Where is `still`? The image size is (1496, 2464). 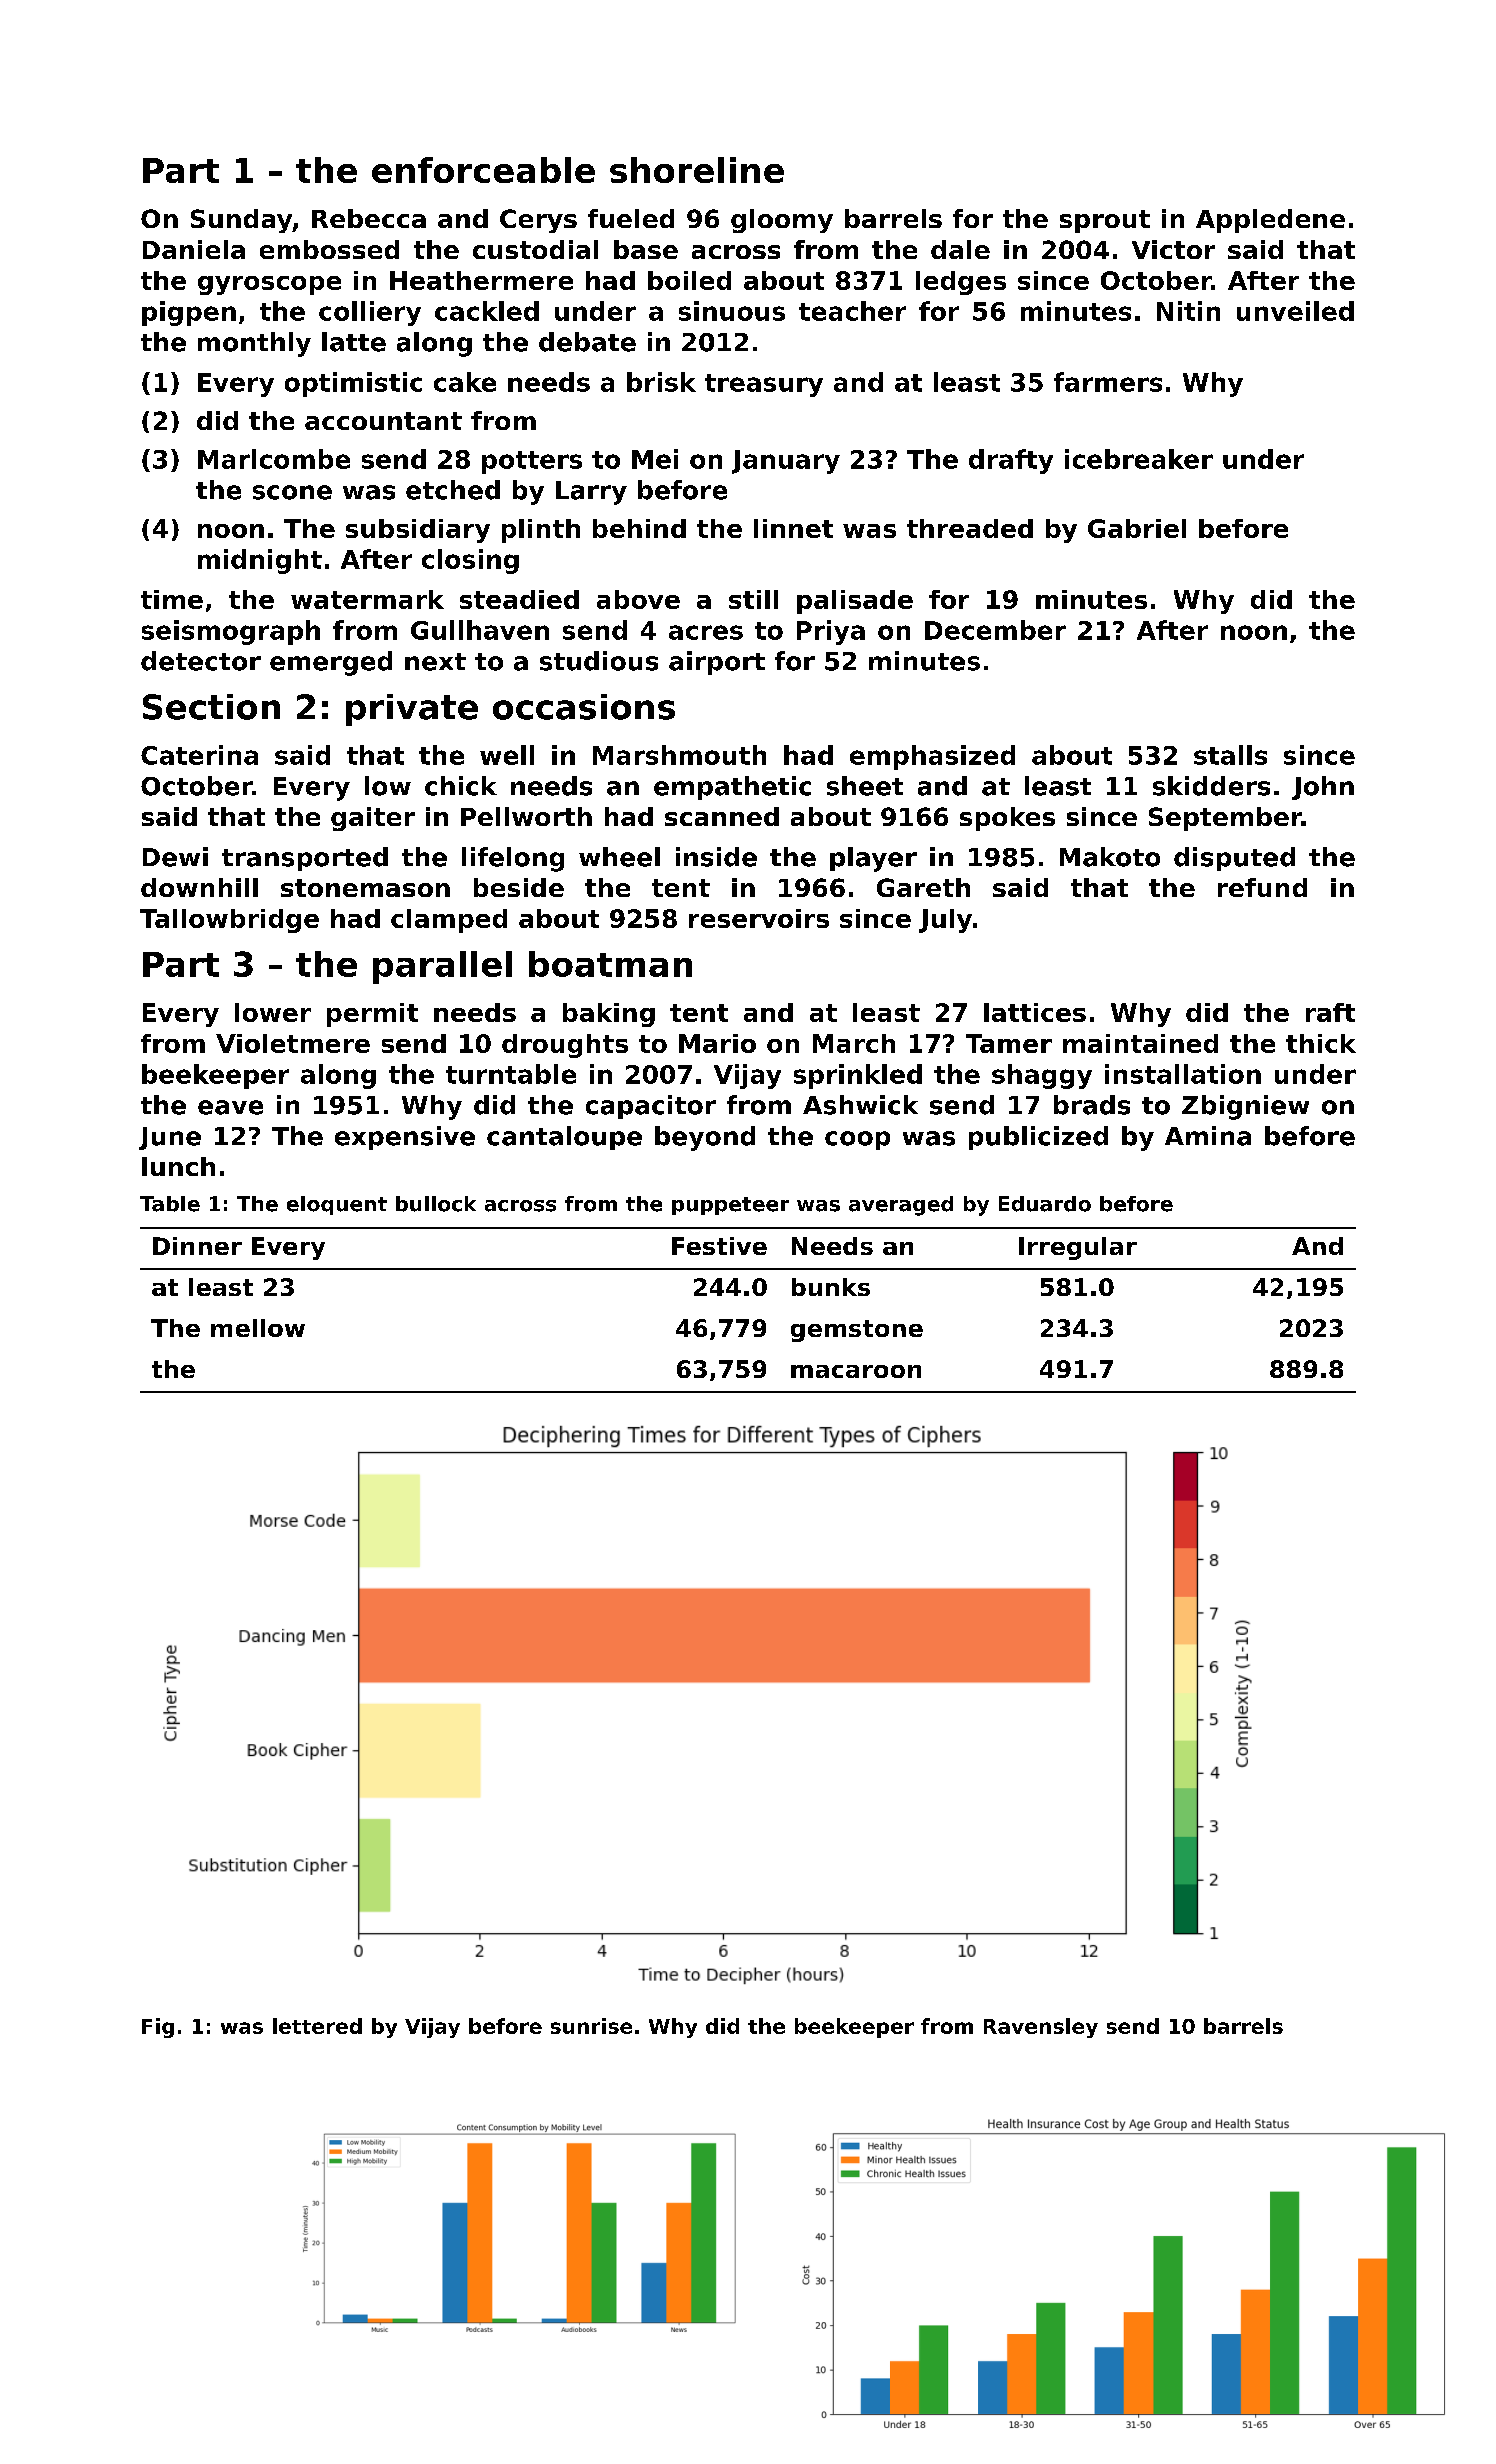
still is located at coordinates (753, 599).
